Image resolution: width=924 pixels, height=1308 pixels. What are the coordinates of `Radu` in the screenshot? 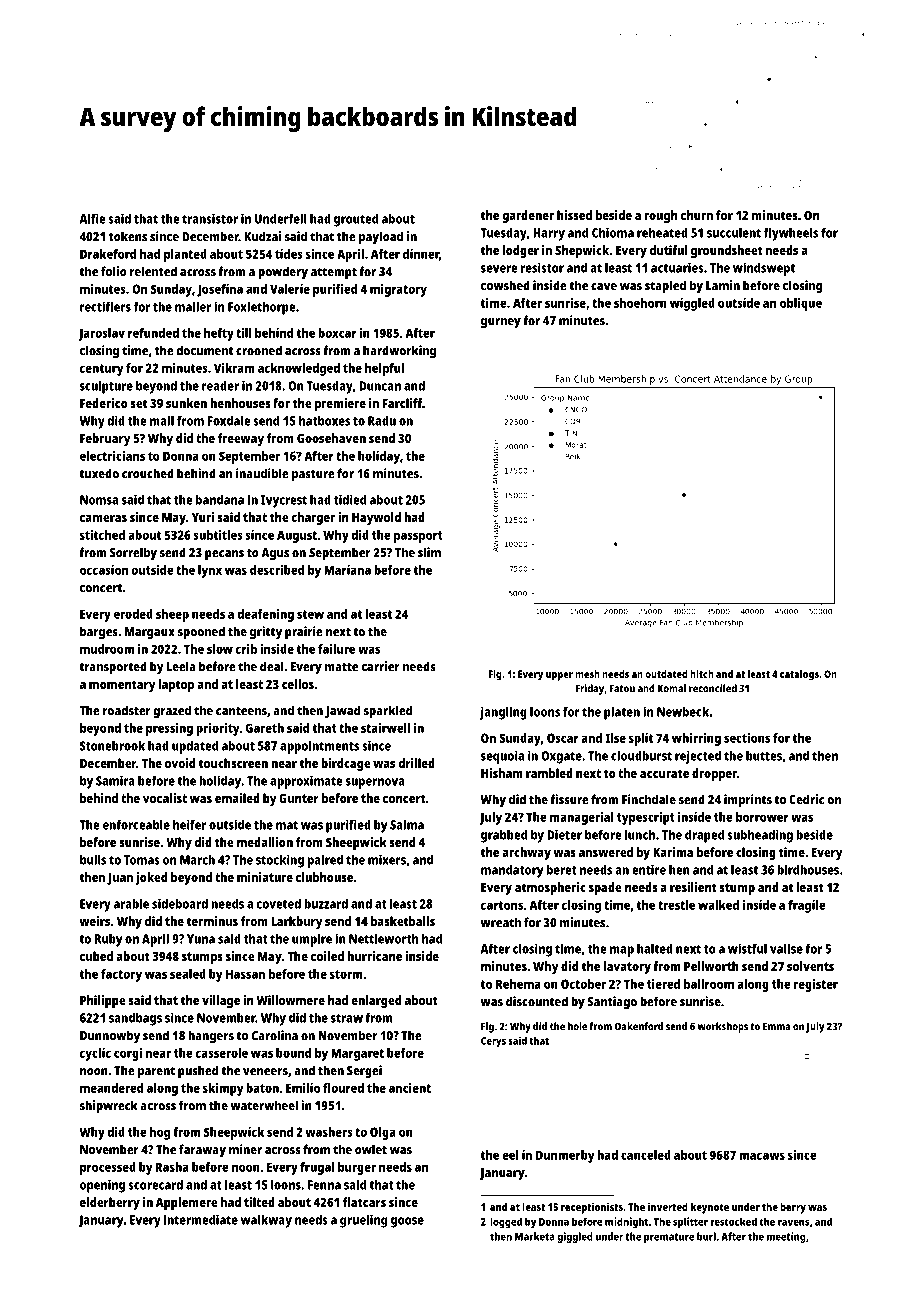 It's located at (382, 421).
